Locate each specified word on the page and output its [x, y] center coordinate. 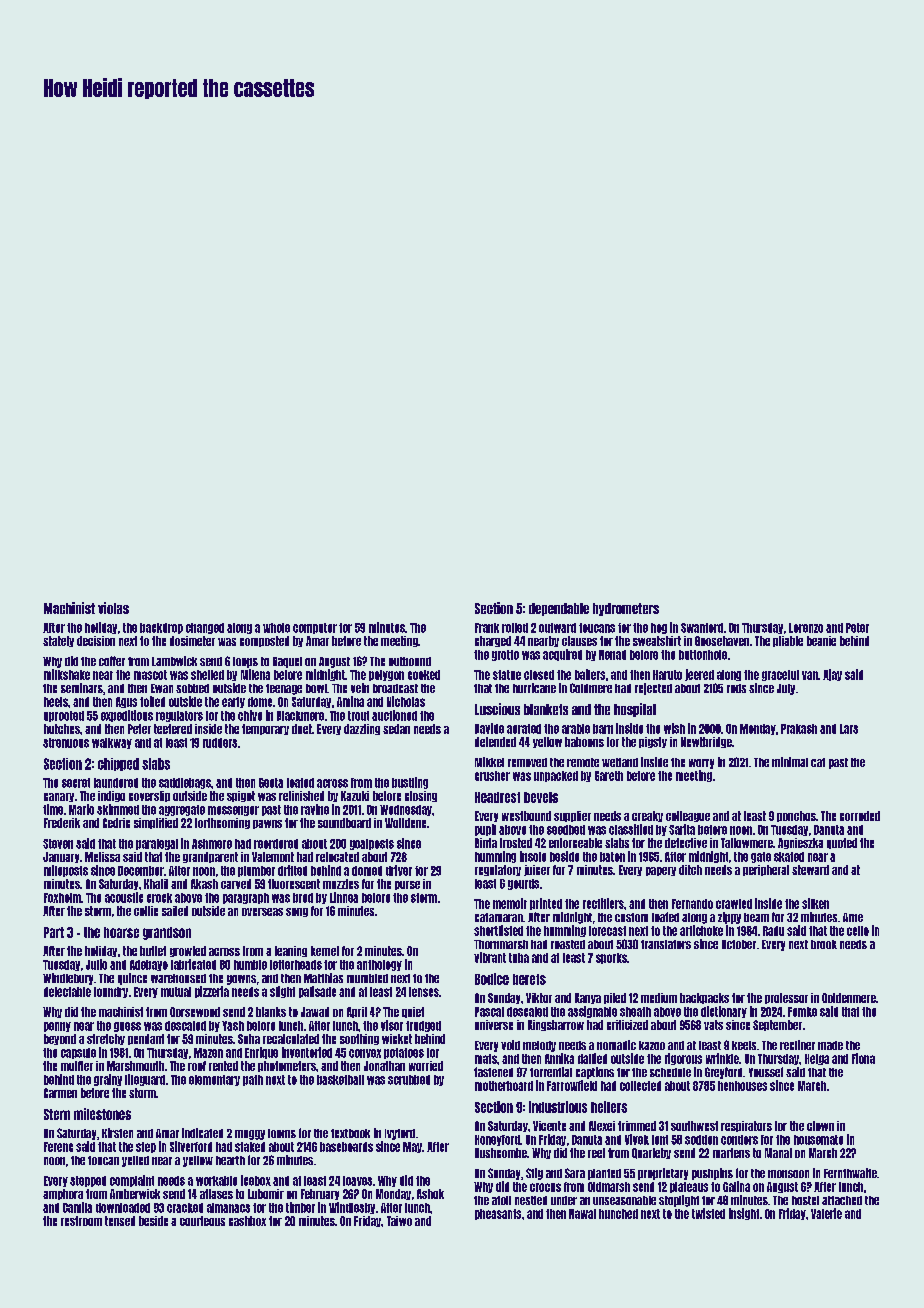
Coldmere [591, 688]
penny [57, 1027]
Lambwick [174, 661]
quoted [842, 843]
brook [824, 944]
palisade [317, 992]
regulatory [498, 870]
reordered [276, 844]
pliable [788, 641]
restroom [81, 1221]
